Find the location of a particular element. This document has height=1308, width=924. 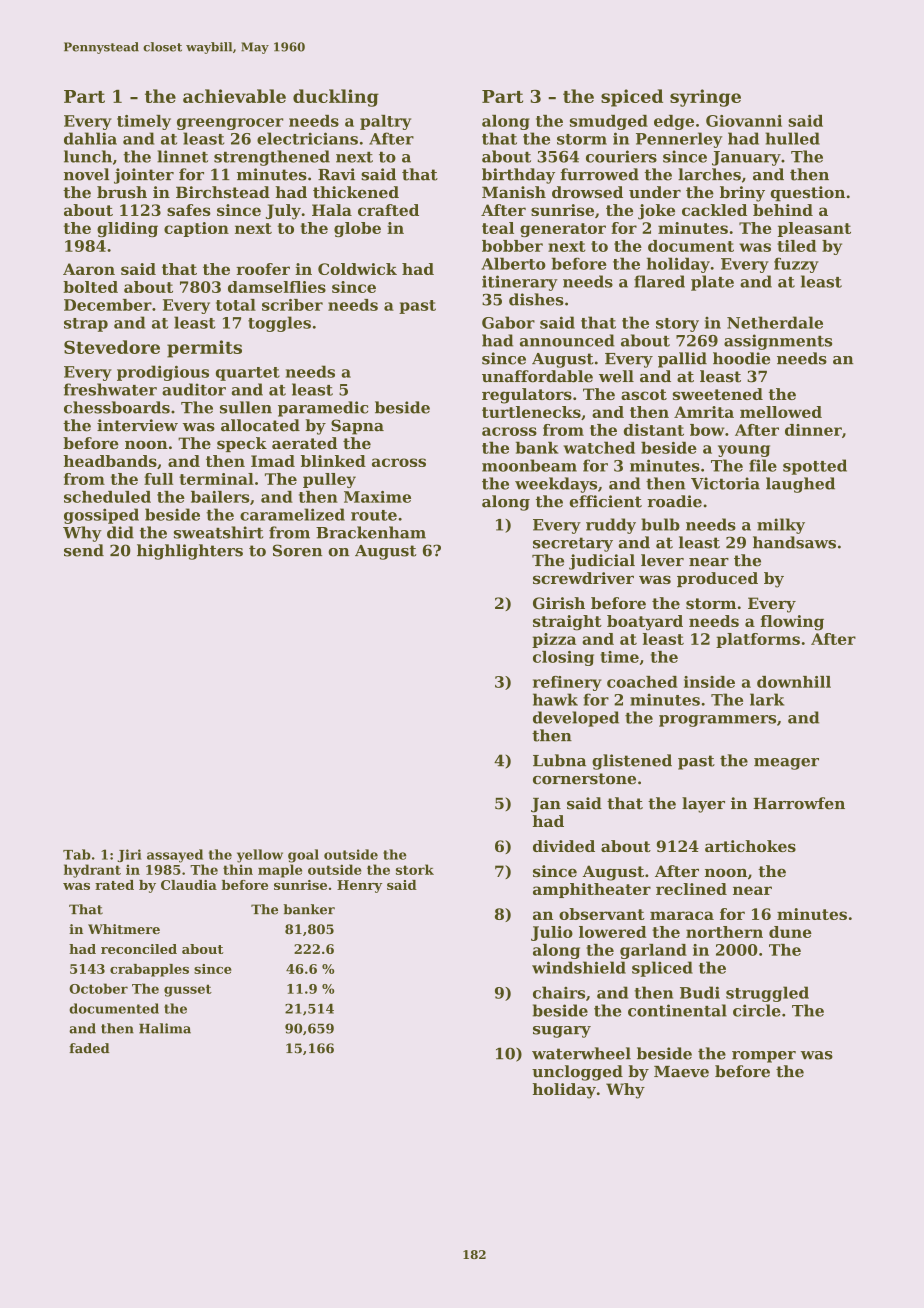

meager is located at coordinates (786, 764).
